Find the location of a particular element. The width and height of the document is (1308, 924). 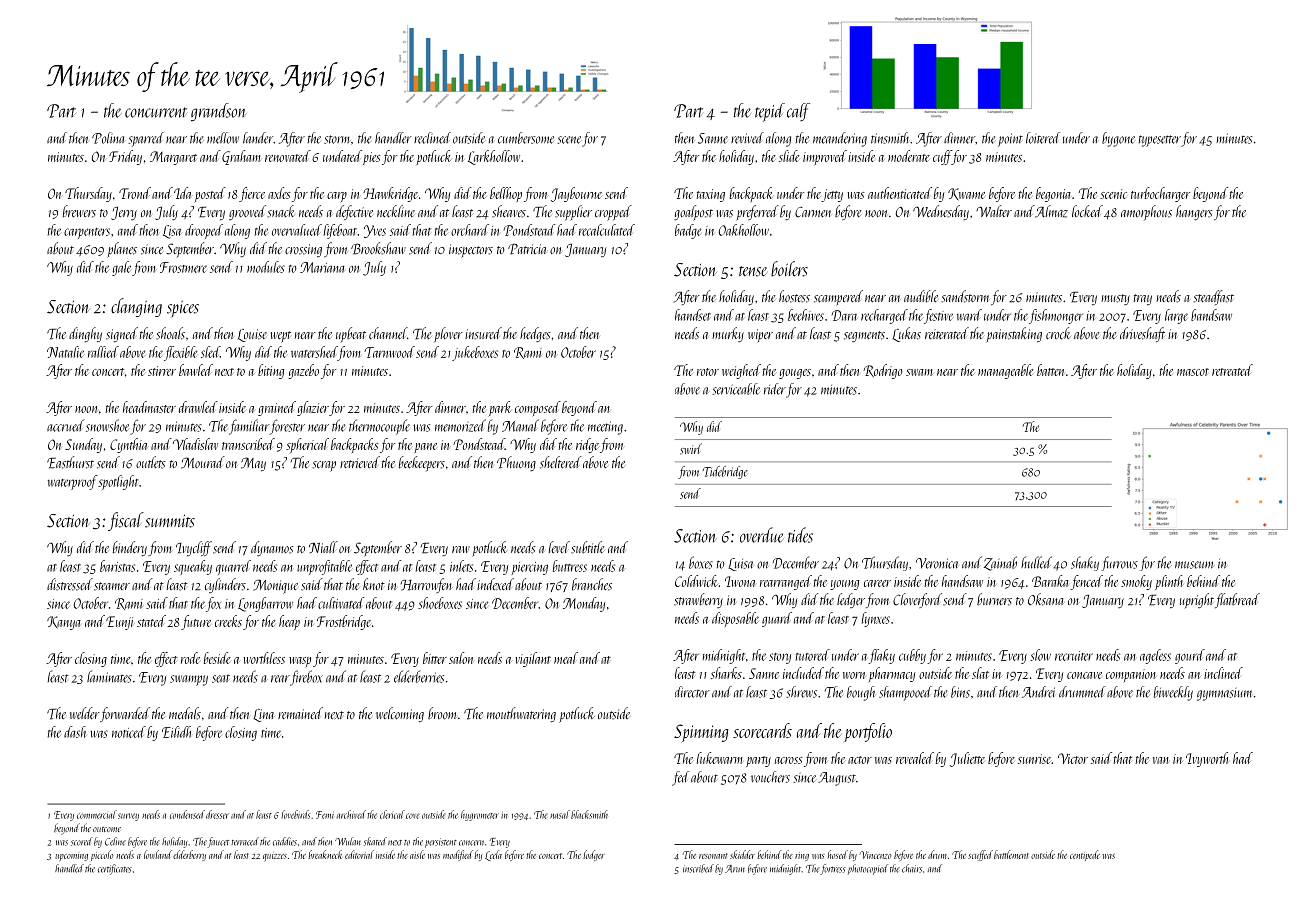

Trond is located at coordinates (135, 193).
